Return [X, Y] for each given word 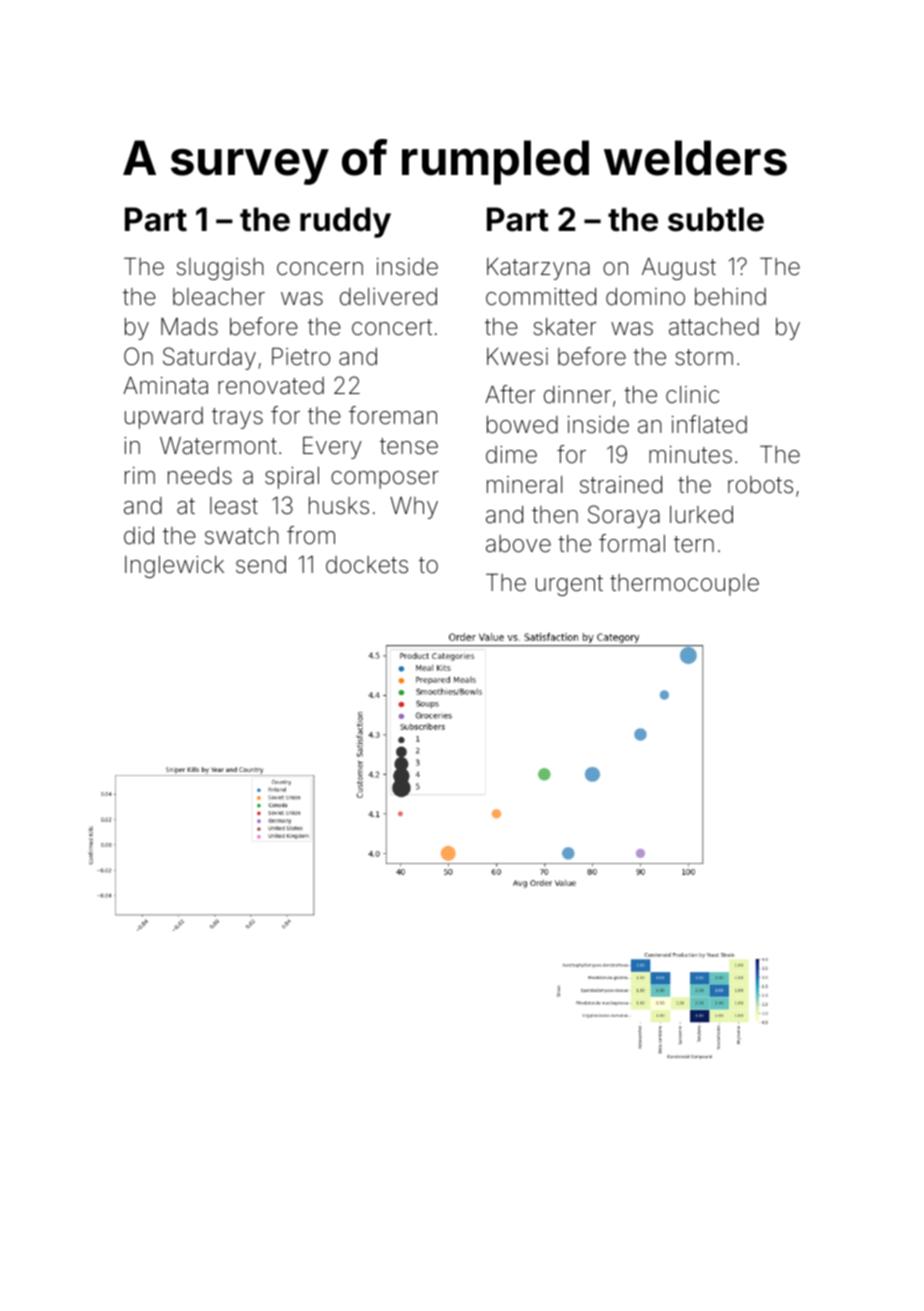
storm [704, 357]
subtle [716, 219]
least [234, 506]
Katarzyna [538, 269]
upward [164, 418]
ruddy [345, 222]
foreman [393, 415]
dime [511, 455]
